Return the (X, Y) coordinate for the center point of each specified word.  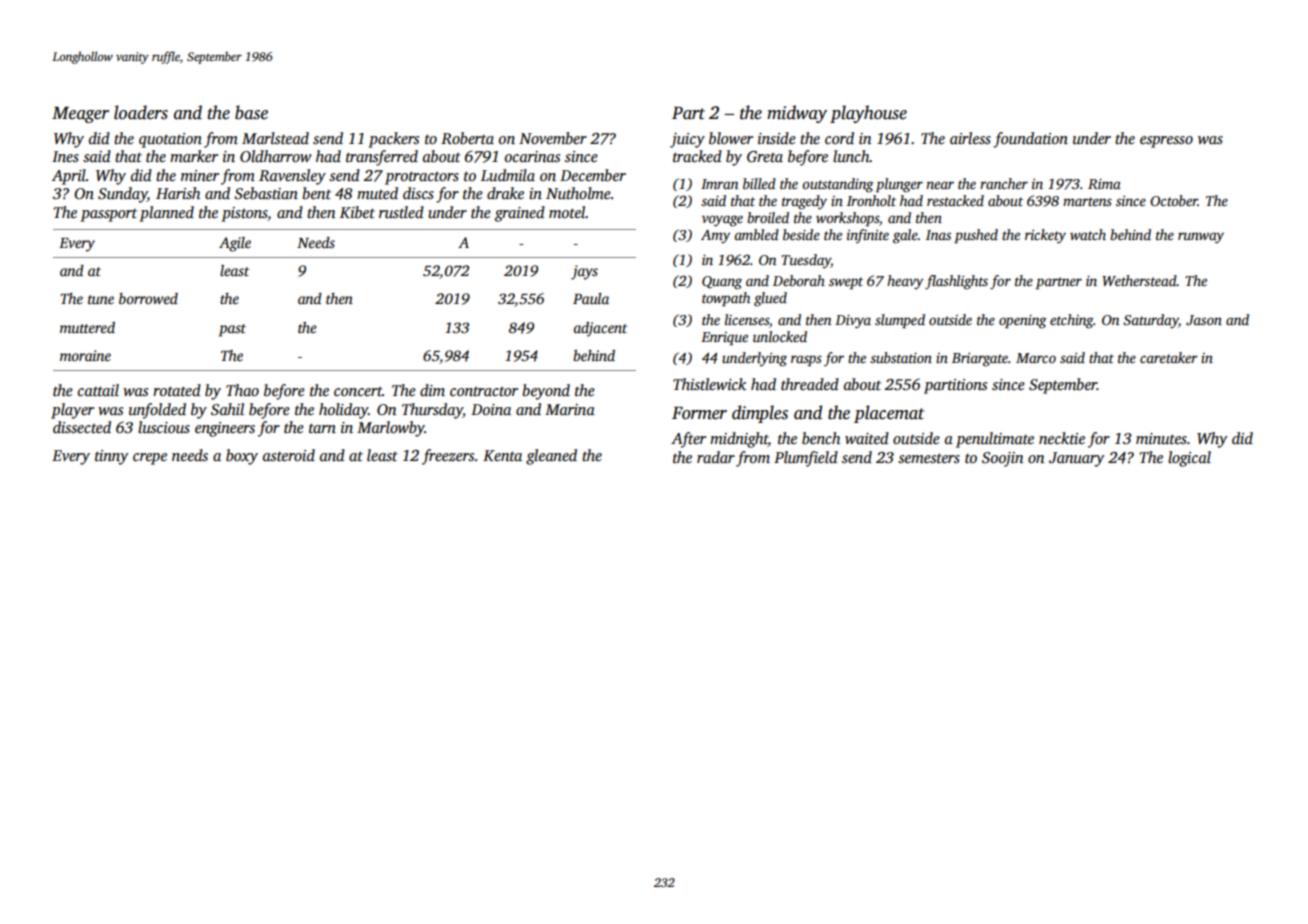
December (593, 175)
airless (970, 138)
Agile (235, 244)
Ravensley (292, 177)
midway (797, 114)
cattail (98, 390)
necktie (1062, 438)
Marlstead (275, 138)
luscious (164, 427)
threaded (810, 384)
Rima (1104, 184)
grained (520, 214)
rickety (1045, 236)
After (688, 440)
